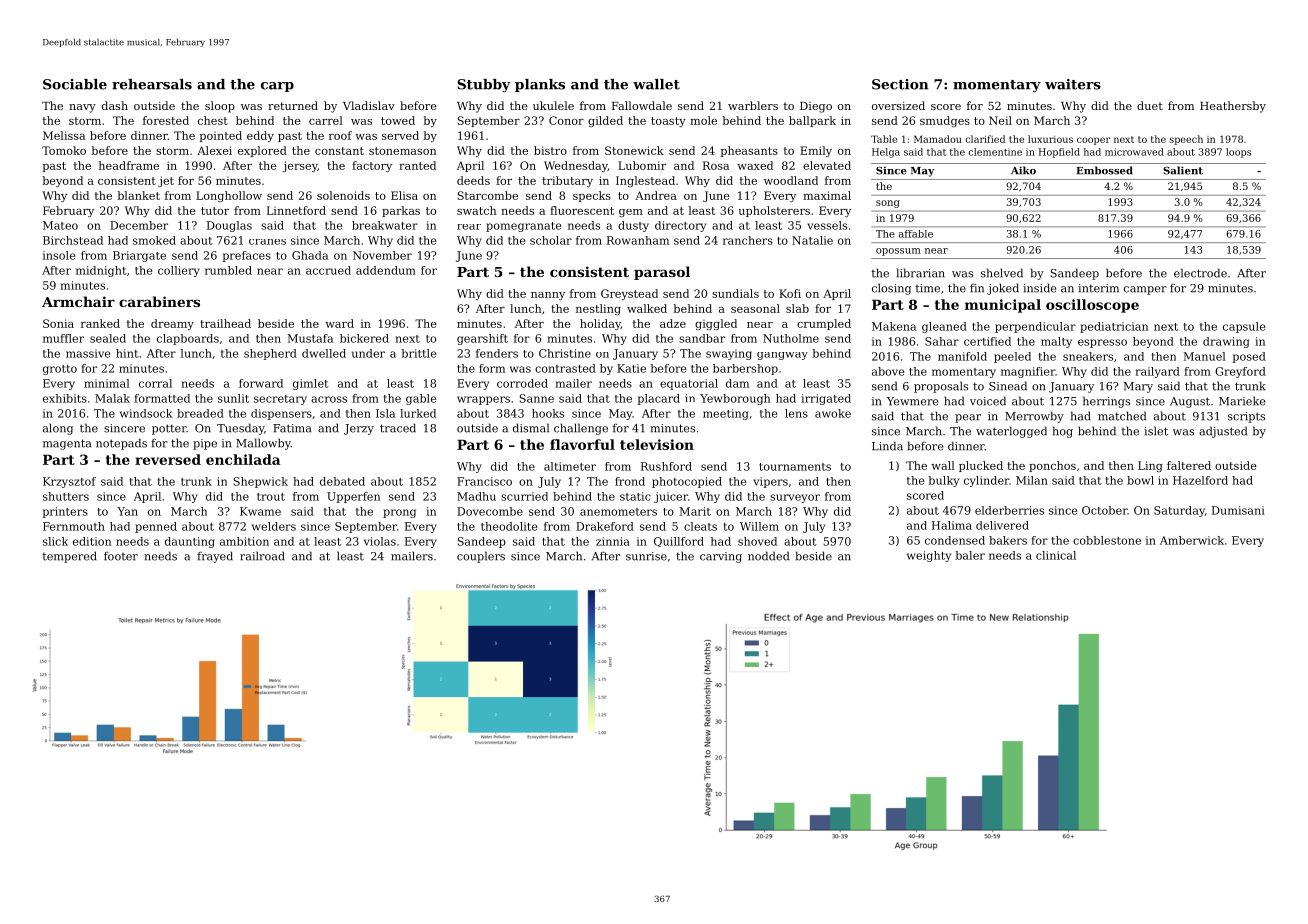  Describe the element at coordinates (469, 227) in the page. I see `rear` at that location.
